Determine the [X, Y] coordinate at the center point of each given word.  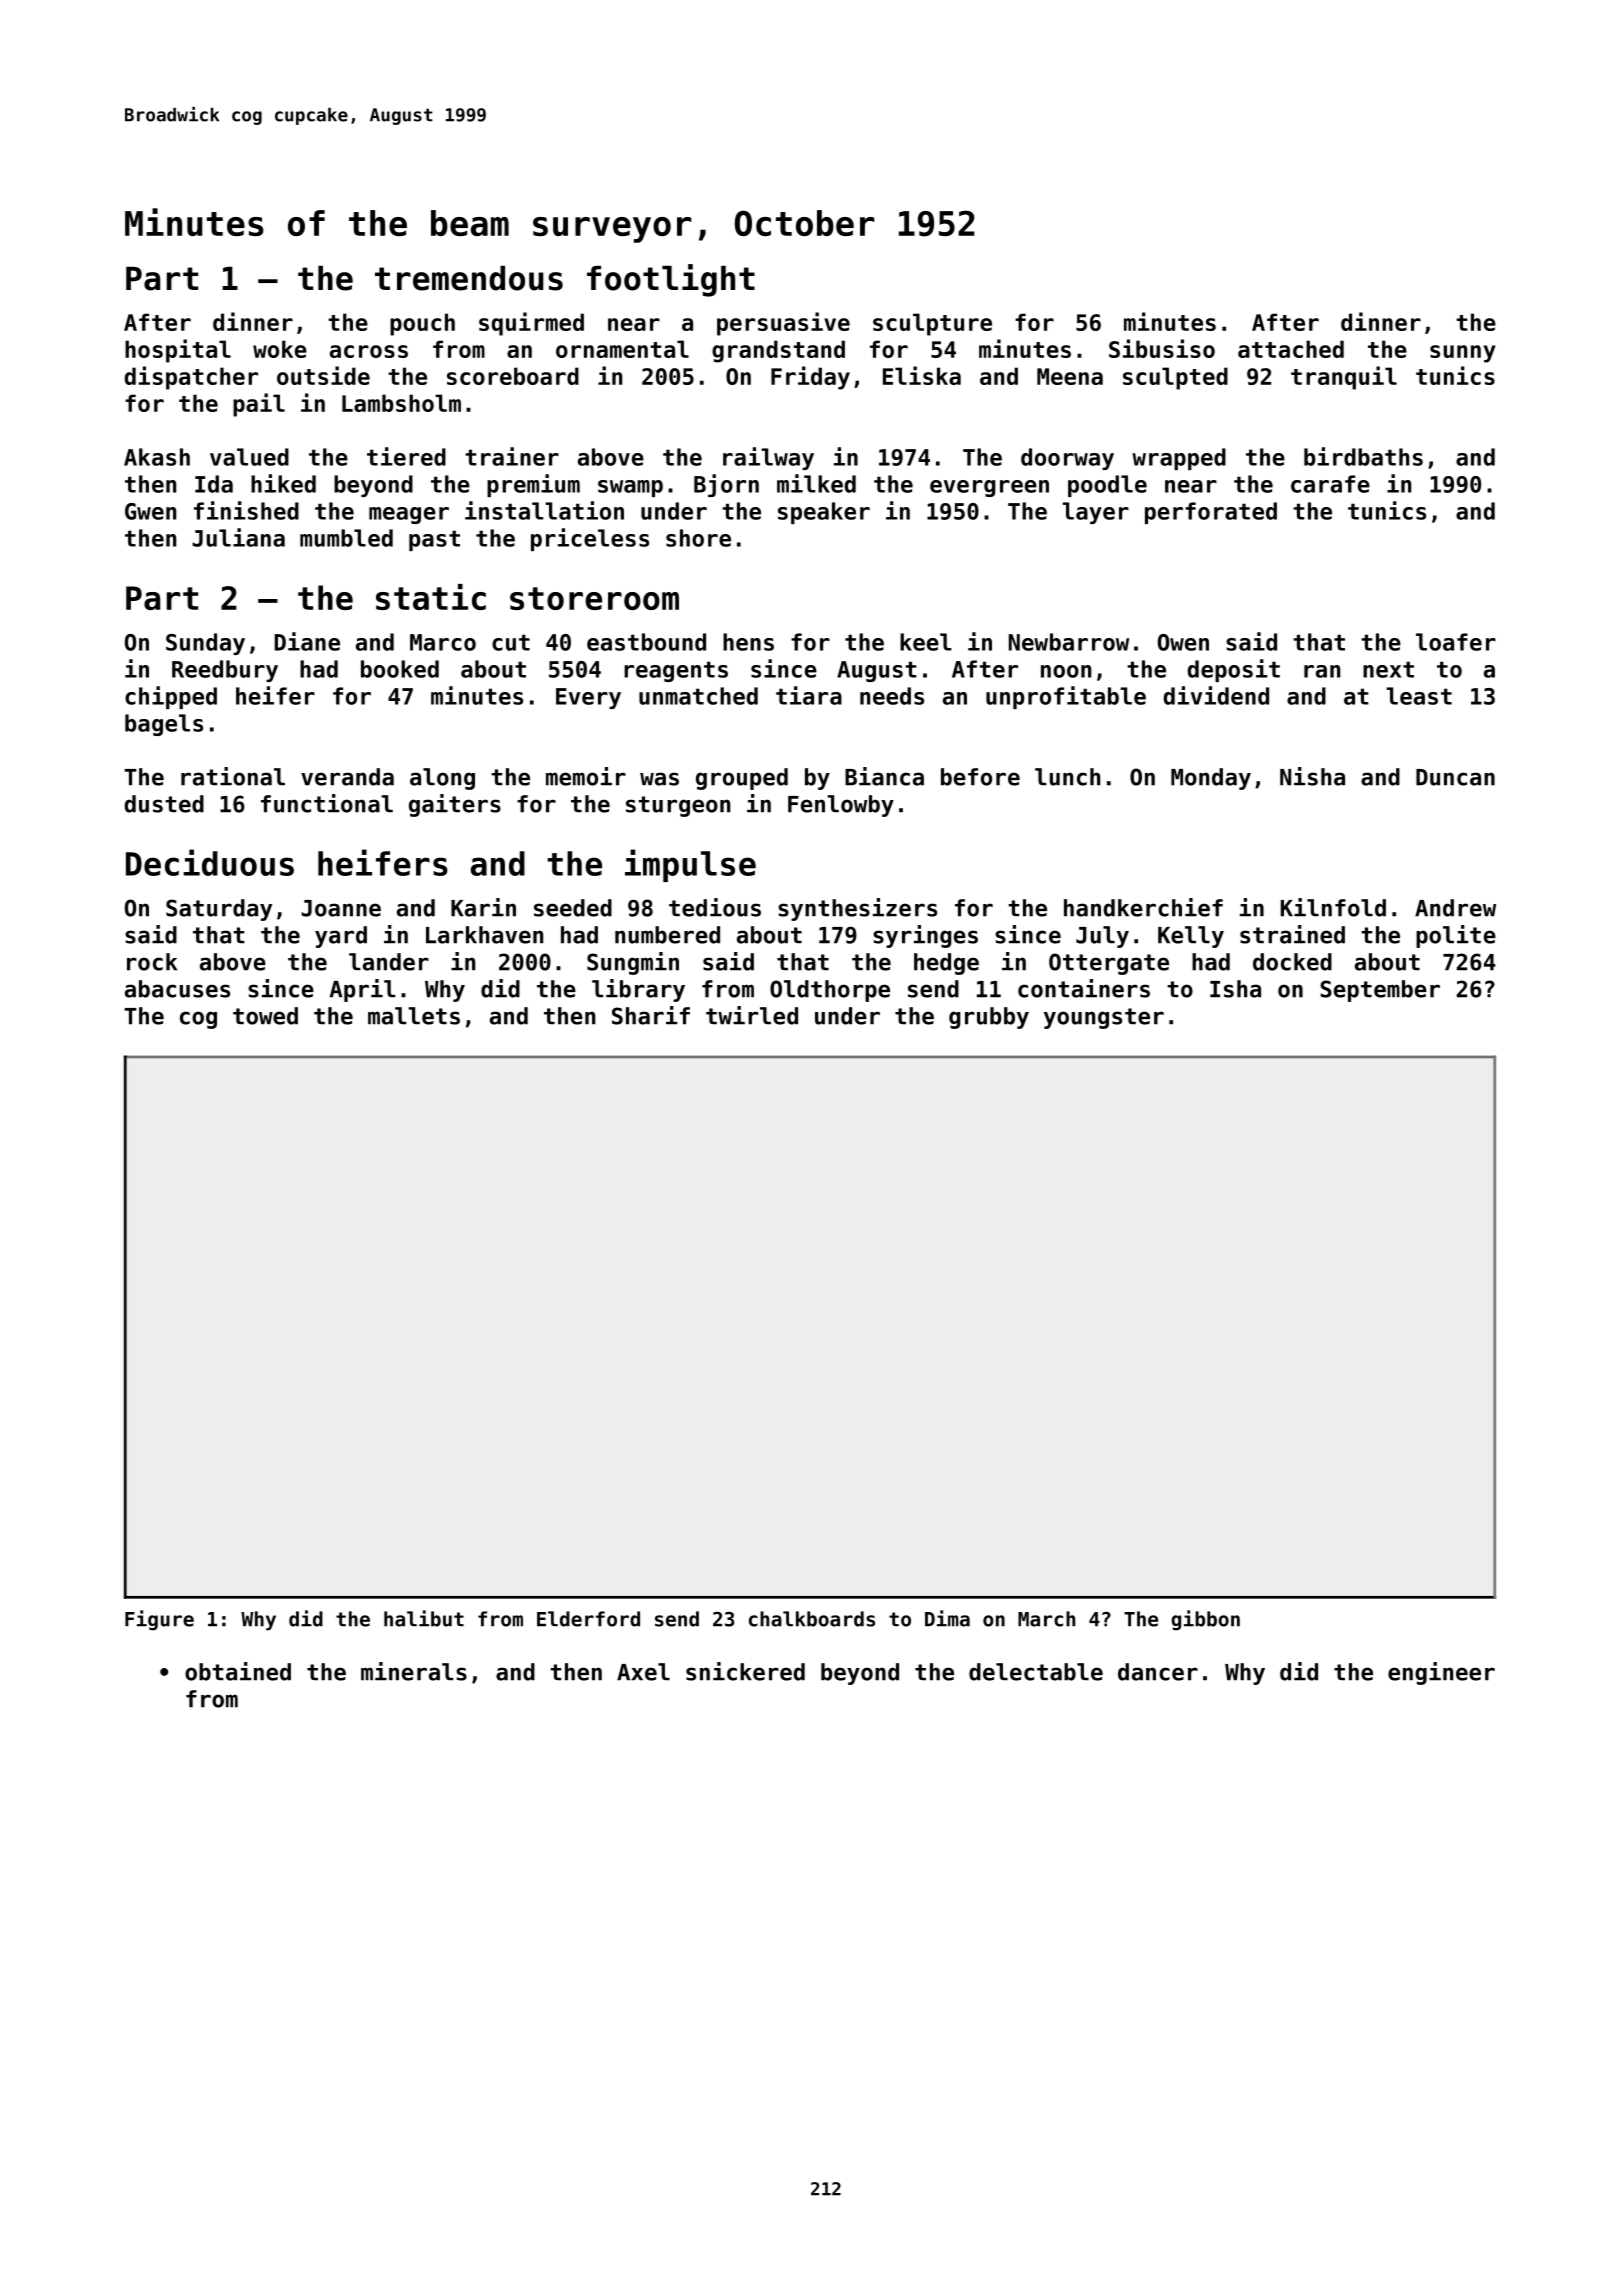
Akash [157, 457]
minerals [414, 1671]
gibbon [1205, 1620]
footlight [671, 280]
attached [1291, 349]
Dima [947, 1618]
